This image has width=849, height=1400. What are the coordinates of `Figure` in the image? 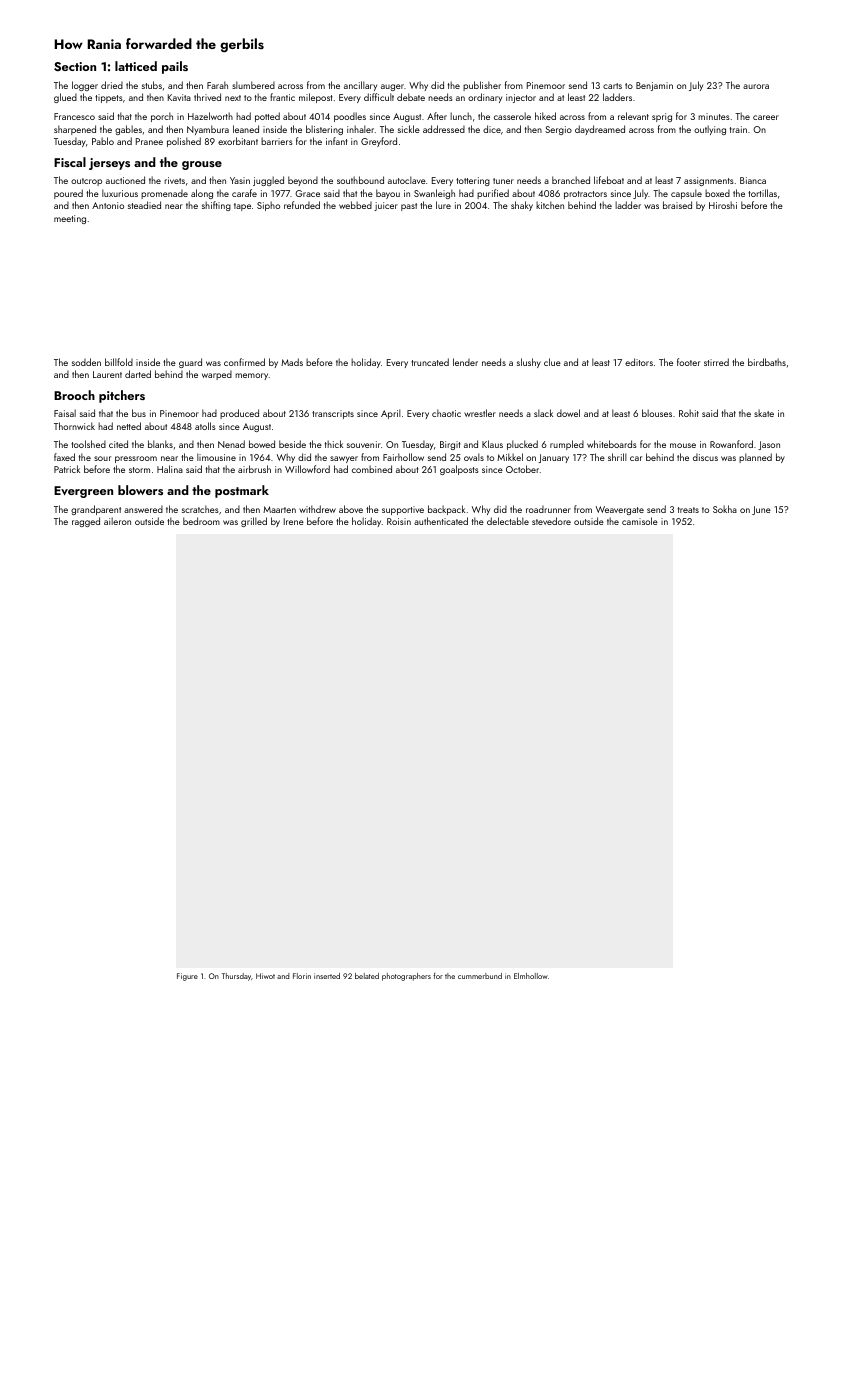 It's located at (187, 977).
